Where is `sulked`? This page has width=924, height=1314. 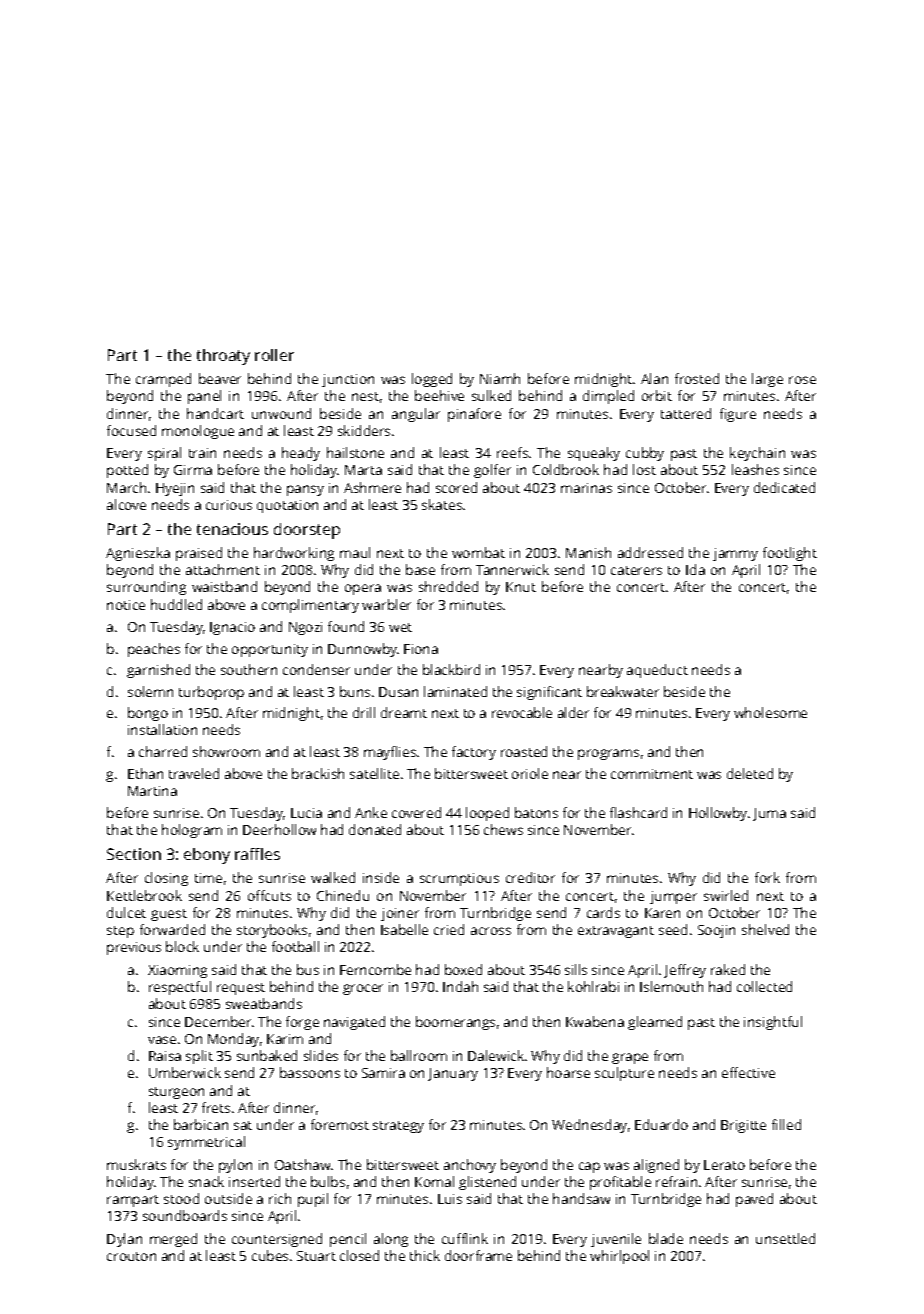
sulked is located at coordinates (491, 395).
